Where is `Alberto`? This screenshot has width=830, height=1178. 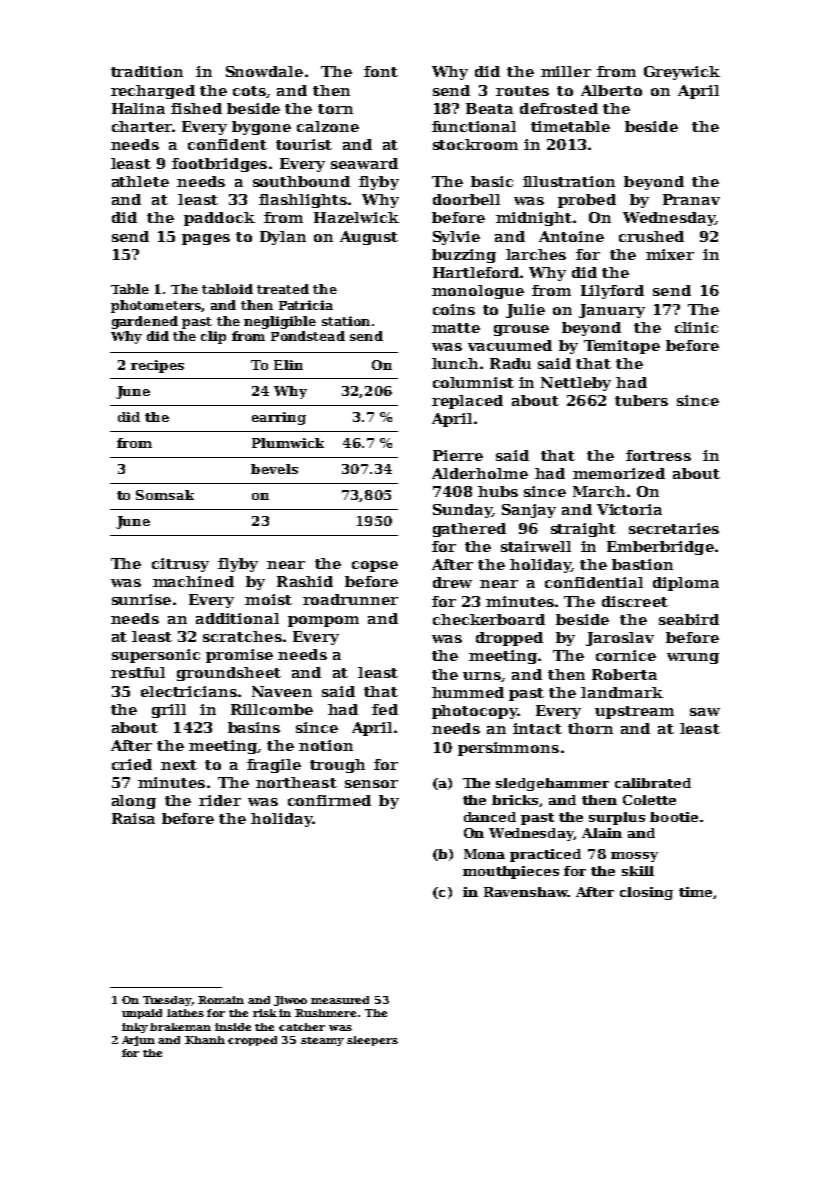 Alberto is located at coordinates (611, 90).
